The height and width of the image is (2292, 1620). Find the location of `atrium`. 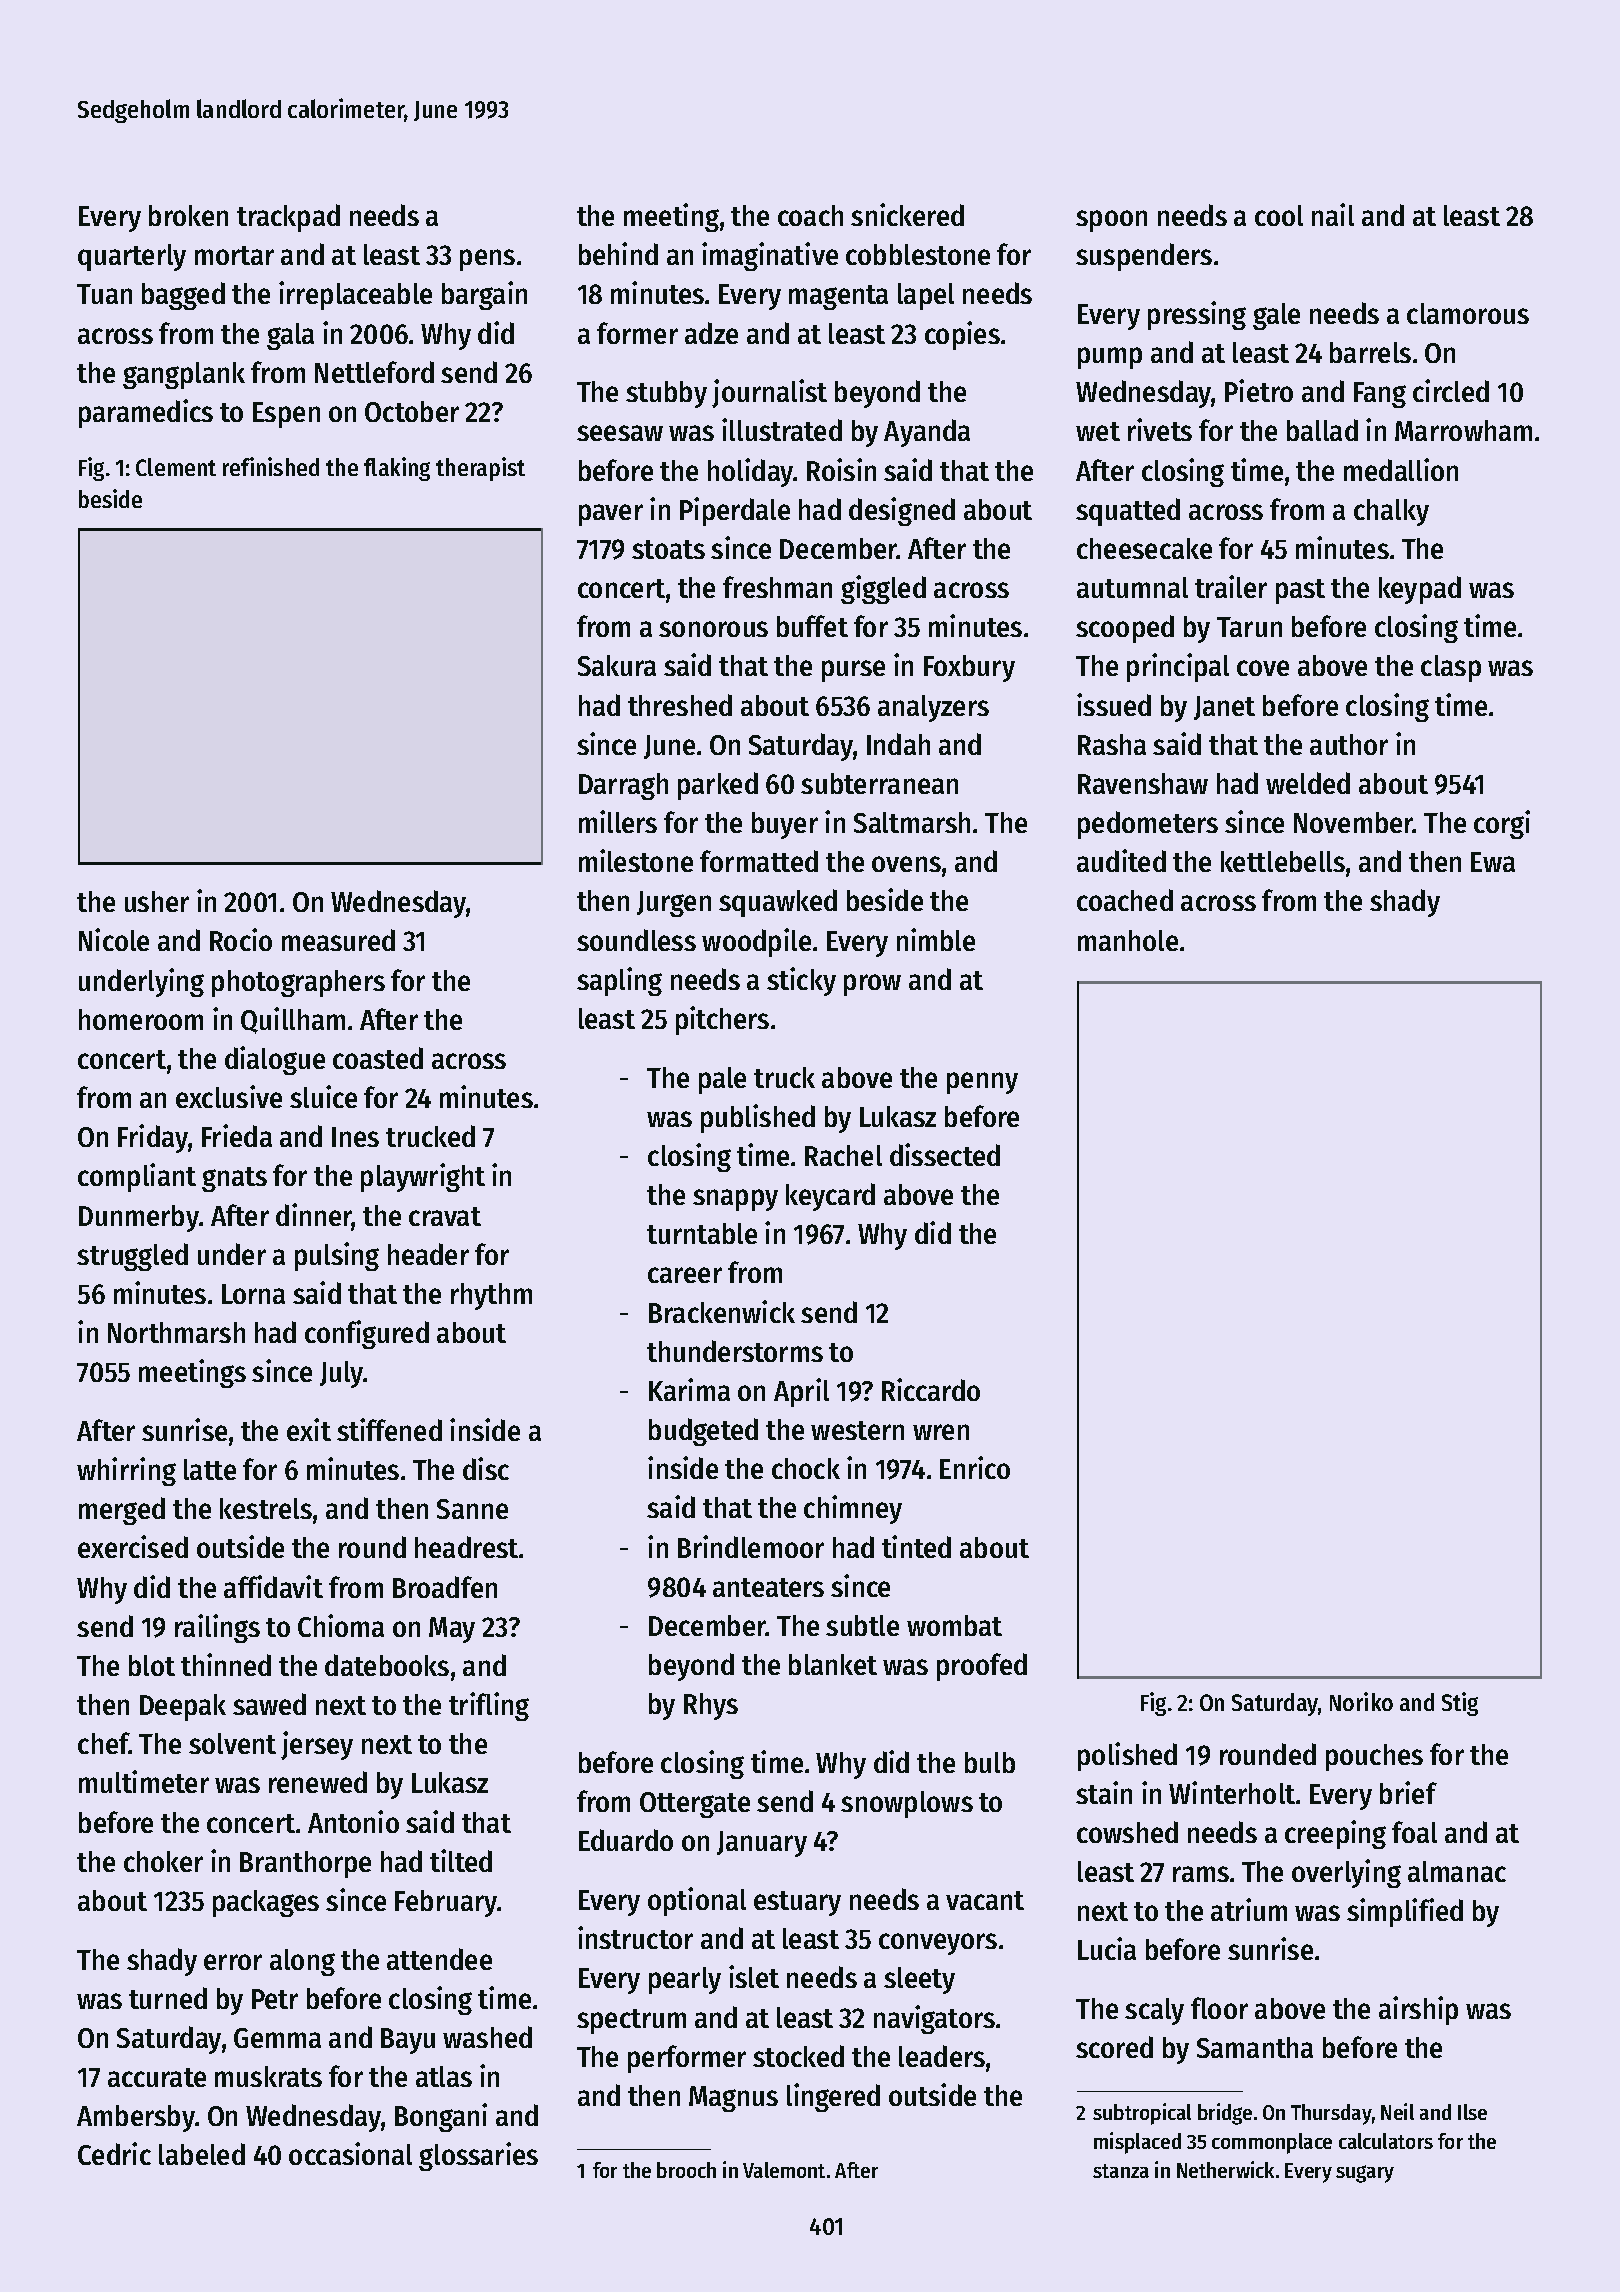

atrium is located at coordinates (1249, 1909).
